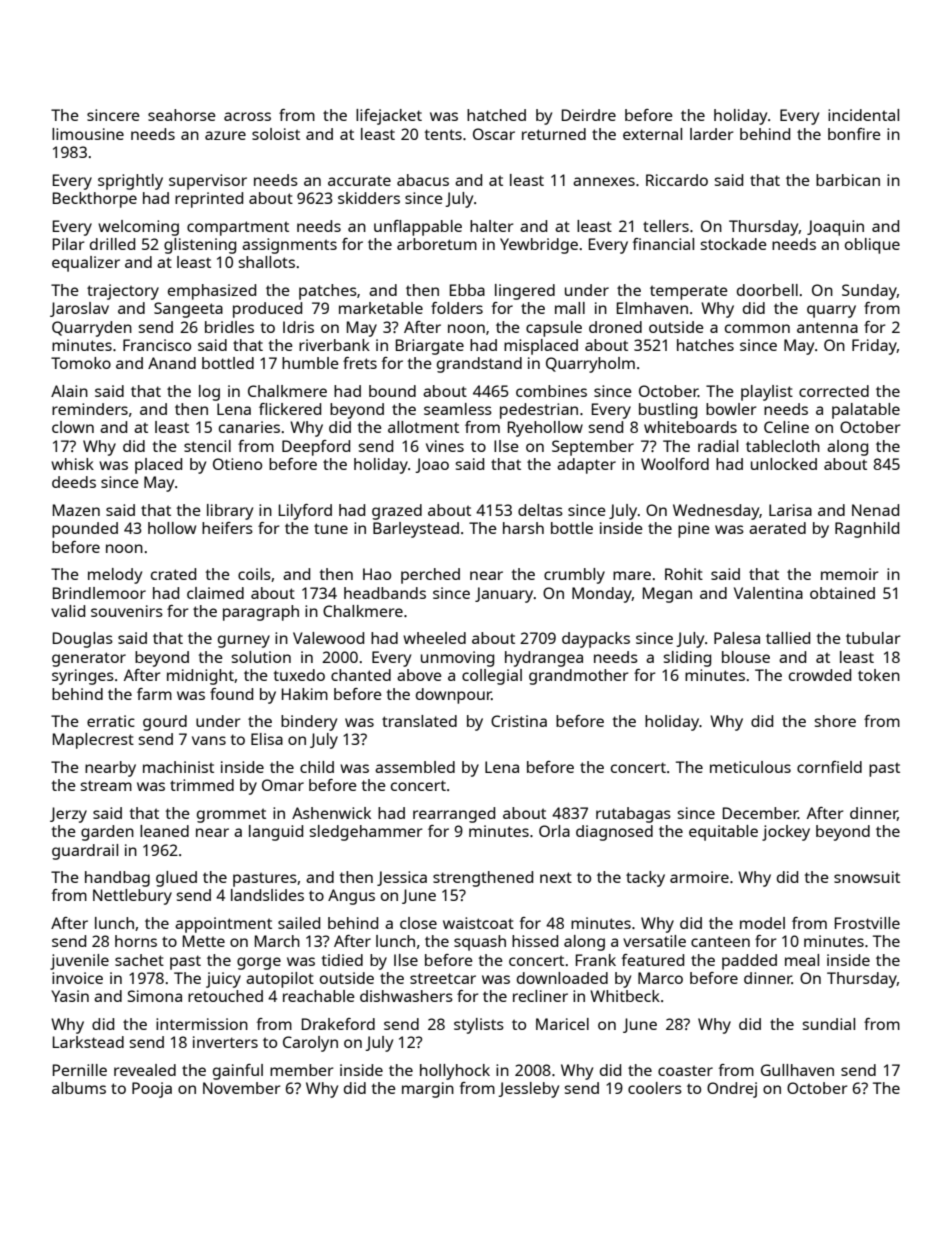  Describe the element at coordinates (790, 510) in the screenshot. I see `Larisa` at that location.
